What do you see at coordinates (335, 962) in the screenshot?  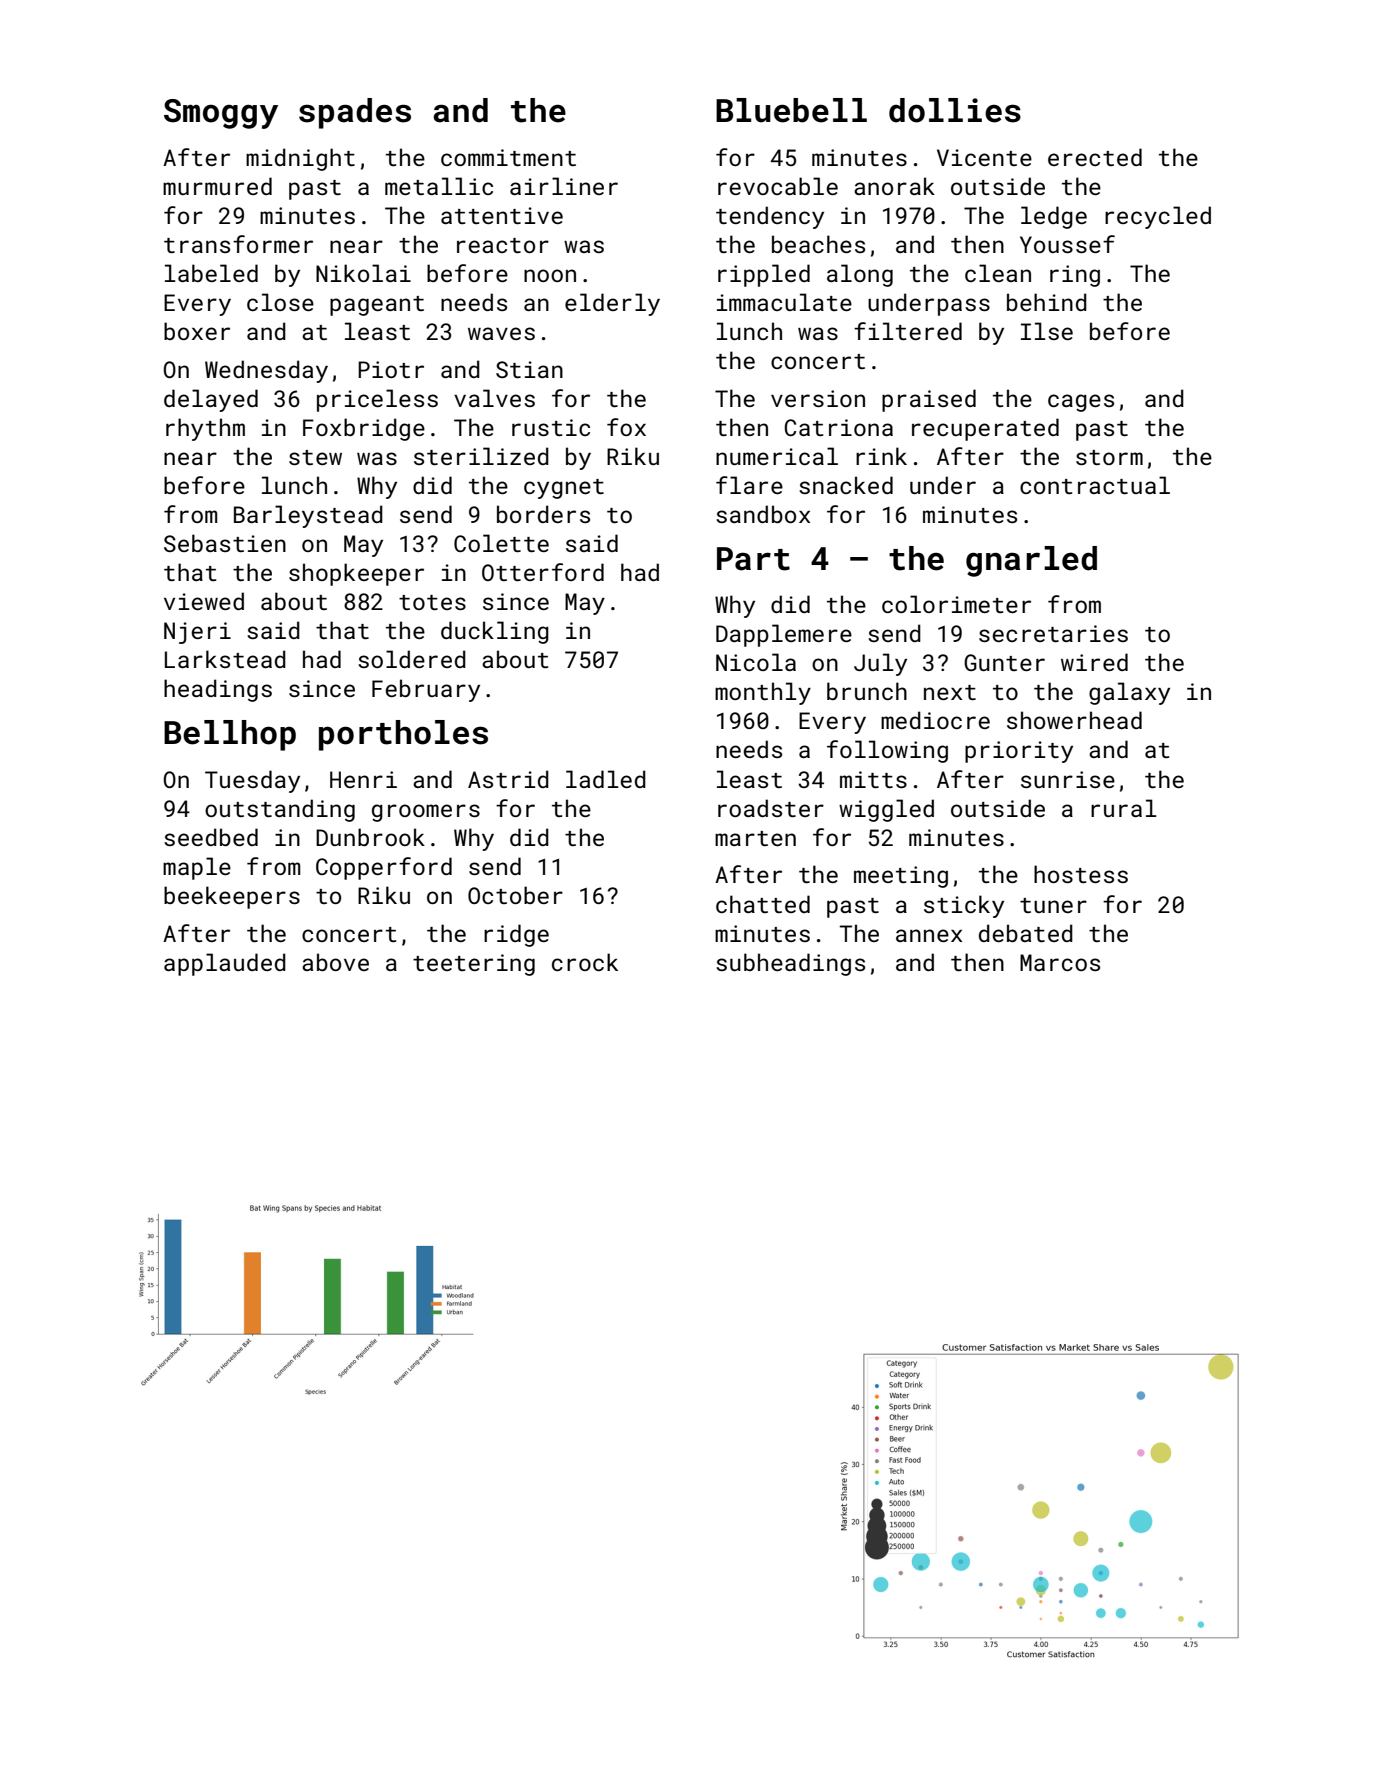 I see `above` at bounding box center [335, 962].
